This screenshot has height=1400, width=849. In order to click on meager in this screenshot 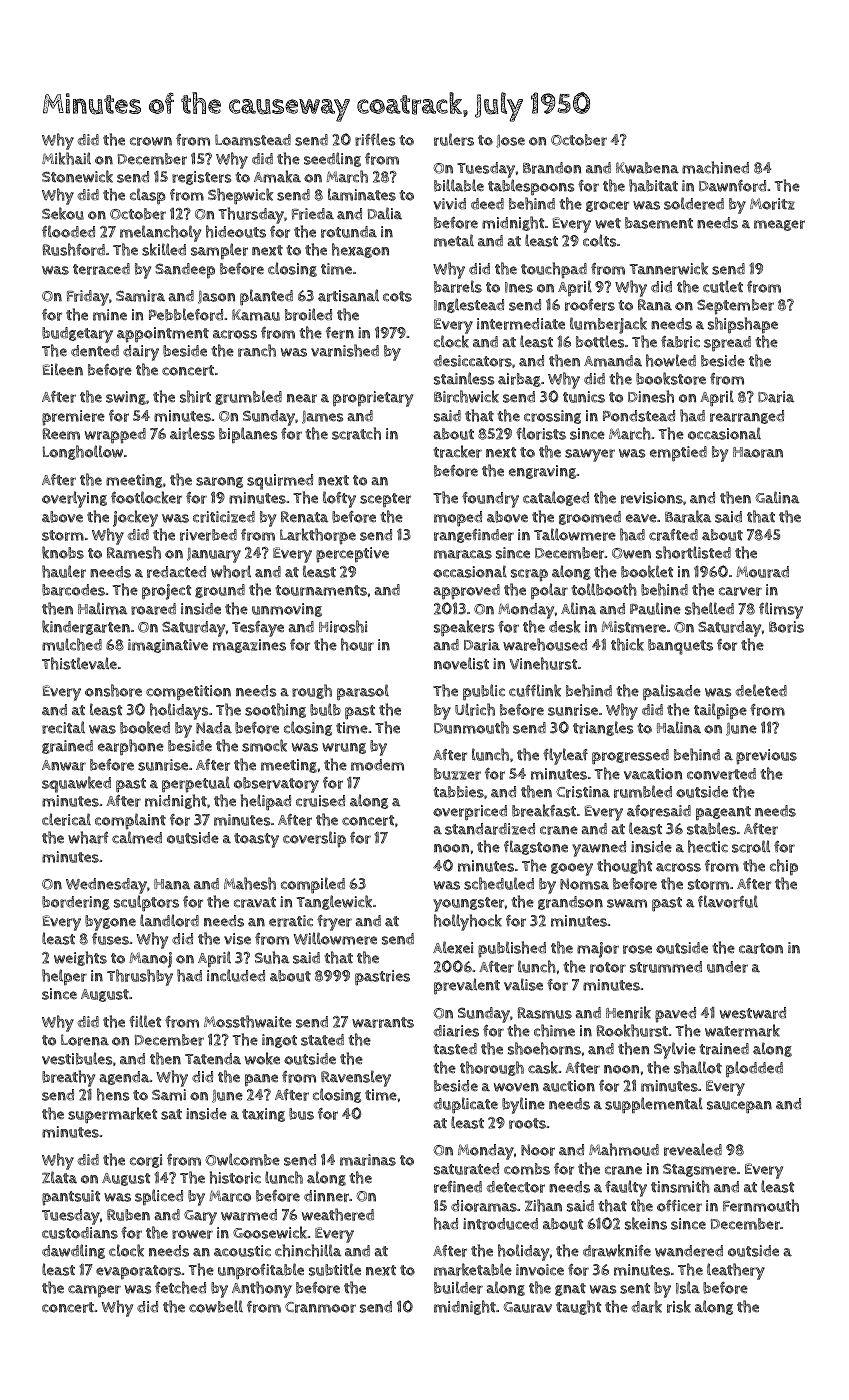, I will do `click(779, 225)`.
